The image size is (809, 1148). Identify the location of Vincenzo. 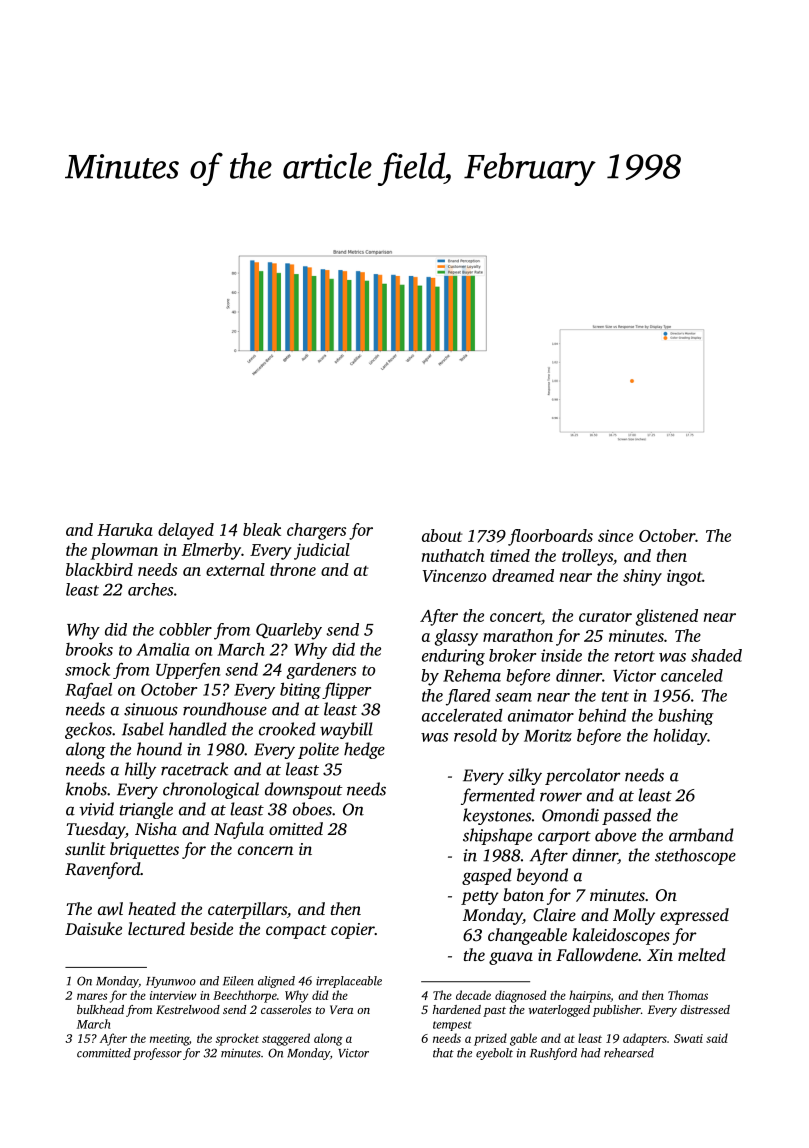
(454, 575).
